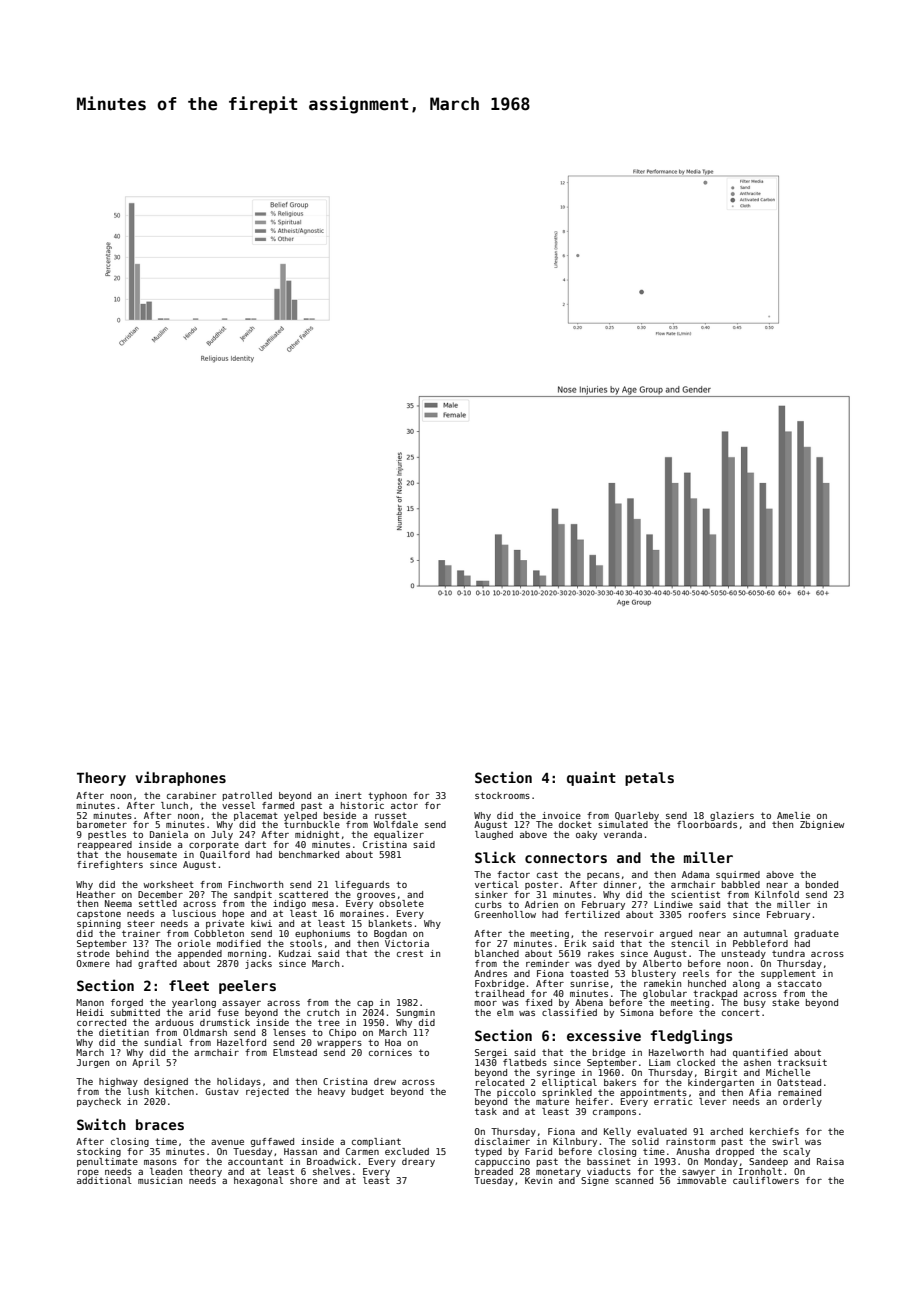  What do you see at coordinates (502, 795) in the page?
I see `stockrooms` at bounding box center [502, 795].
